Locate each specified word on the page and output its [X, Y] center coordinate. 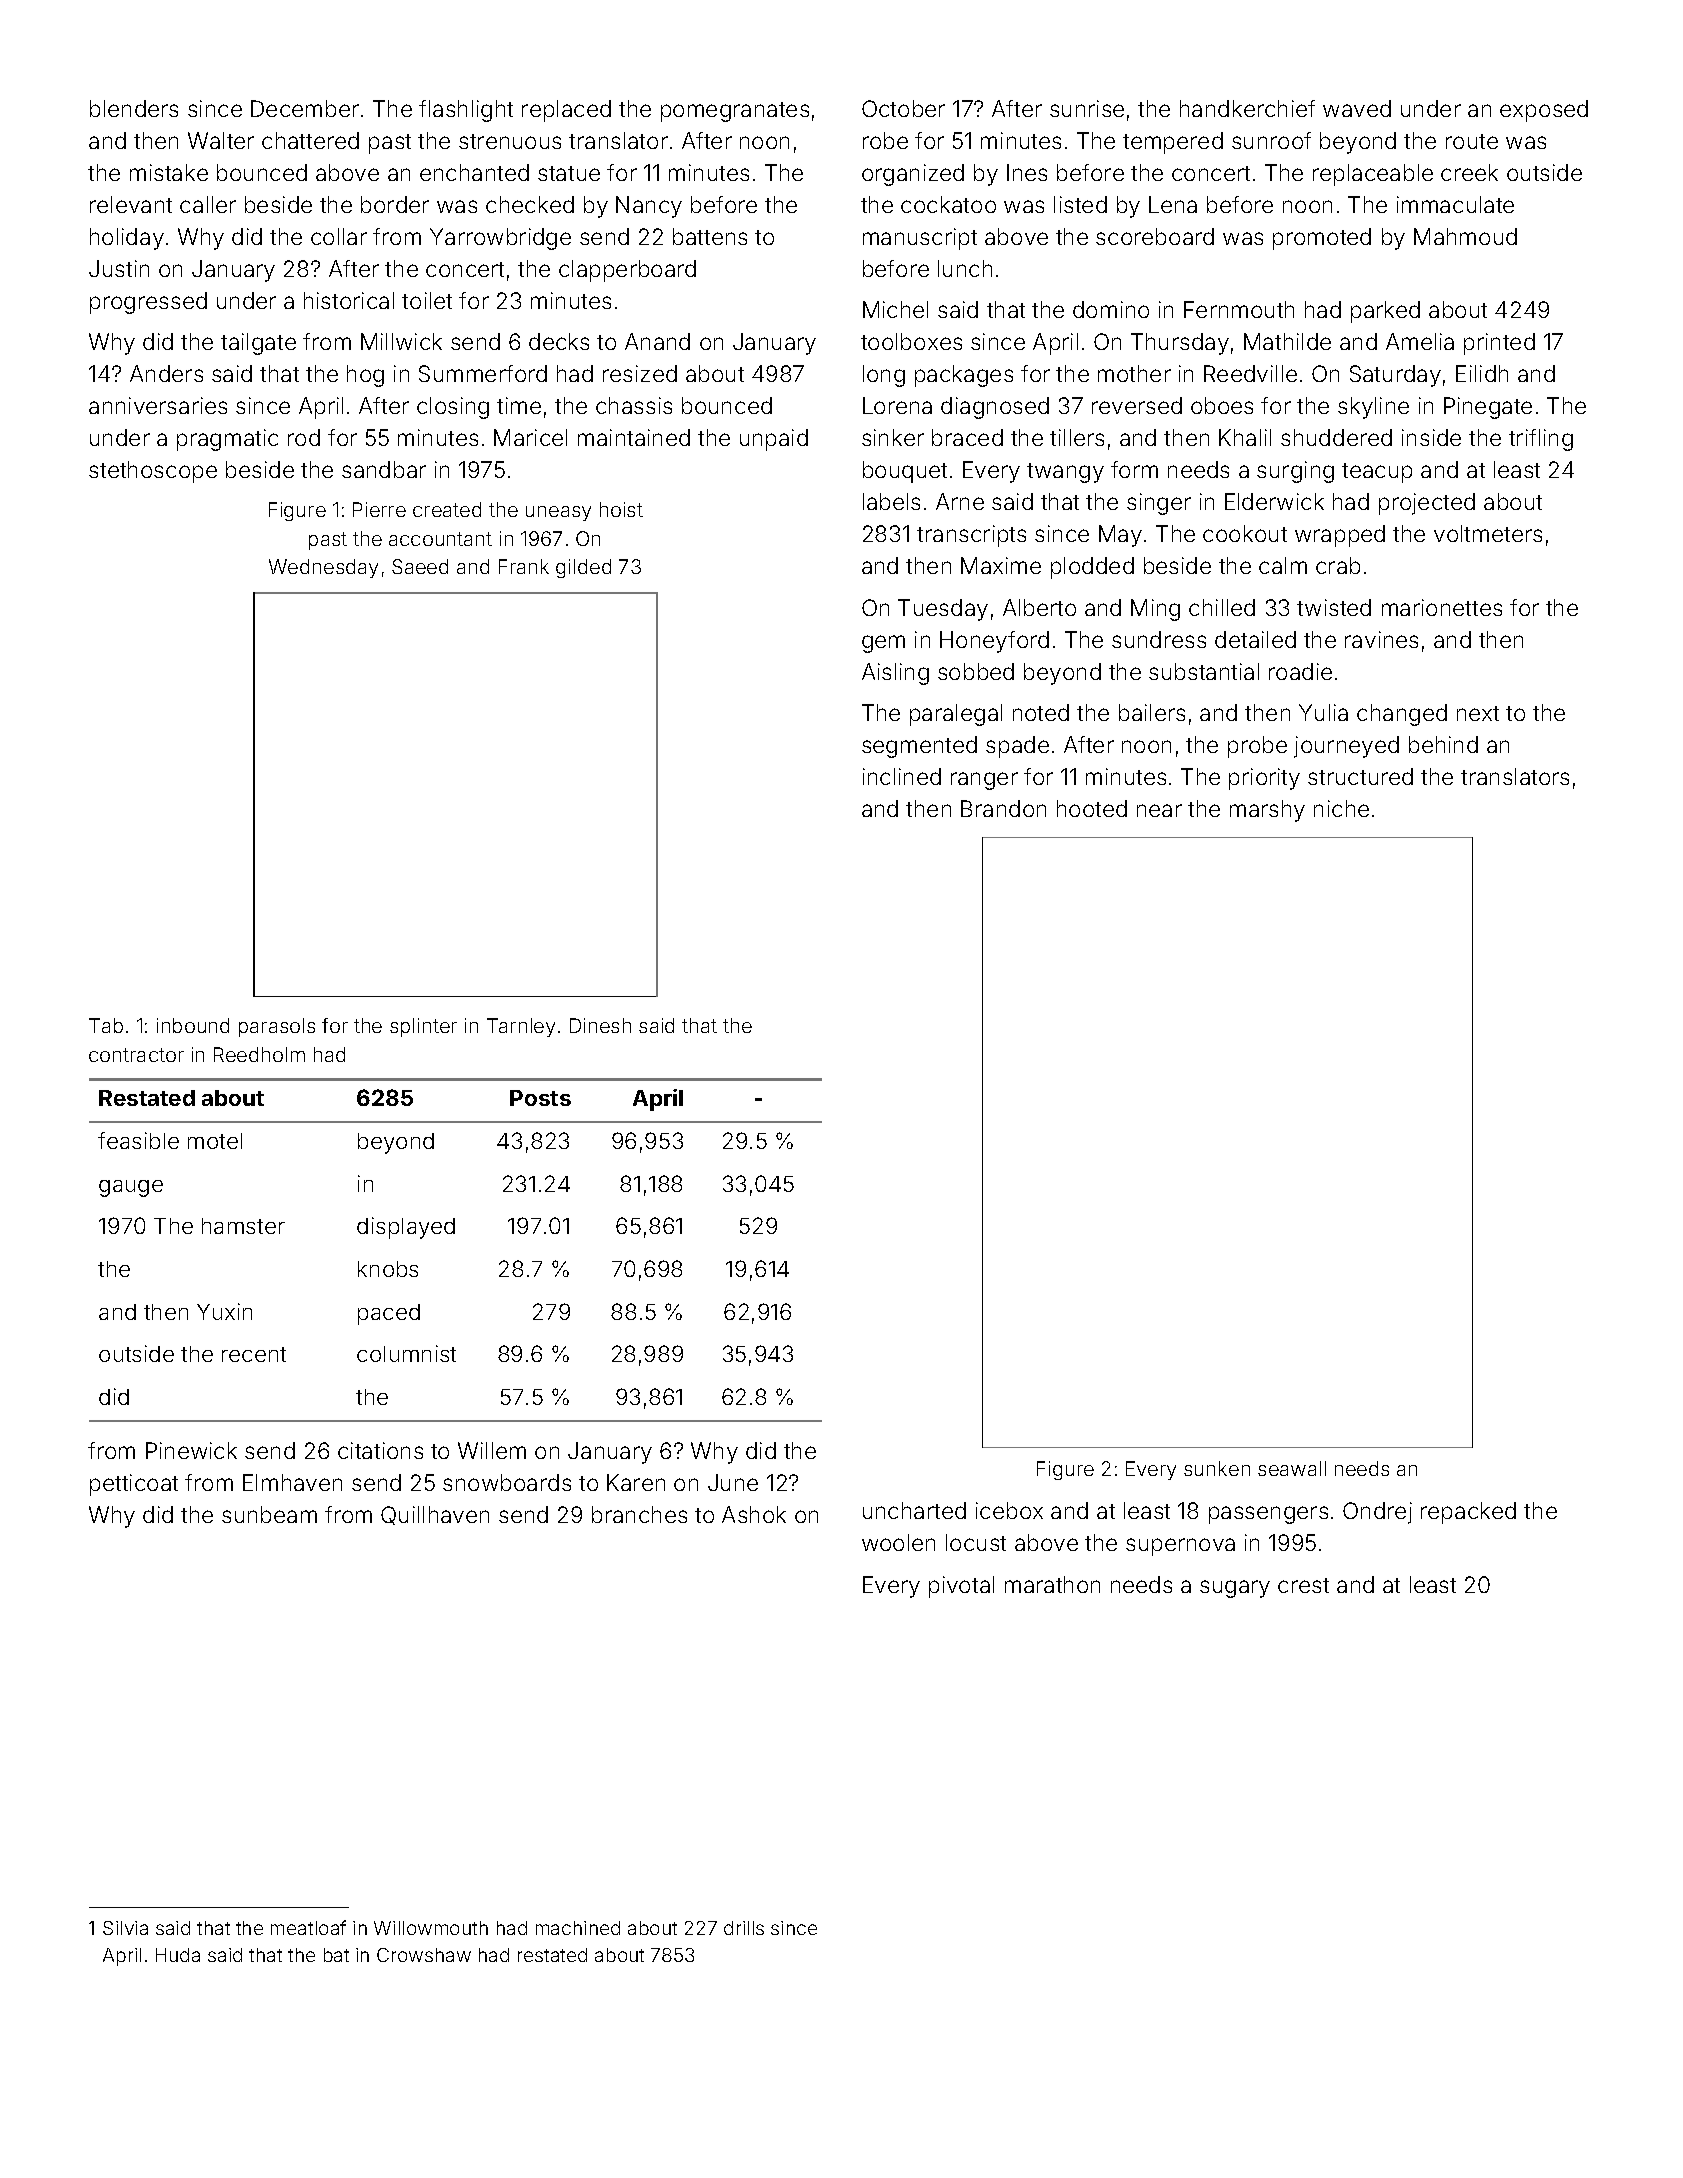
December [305, 108]
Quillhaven [435, 1515]
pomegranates [735, 112]
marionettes [1442, 607]
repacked [1468, 1513]
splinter [423, 1027]
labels [891, 501]
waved [1357, 108]
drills [744, 1928]
